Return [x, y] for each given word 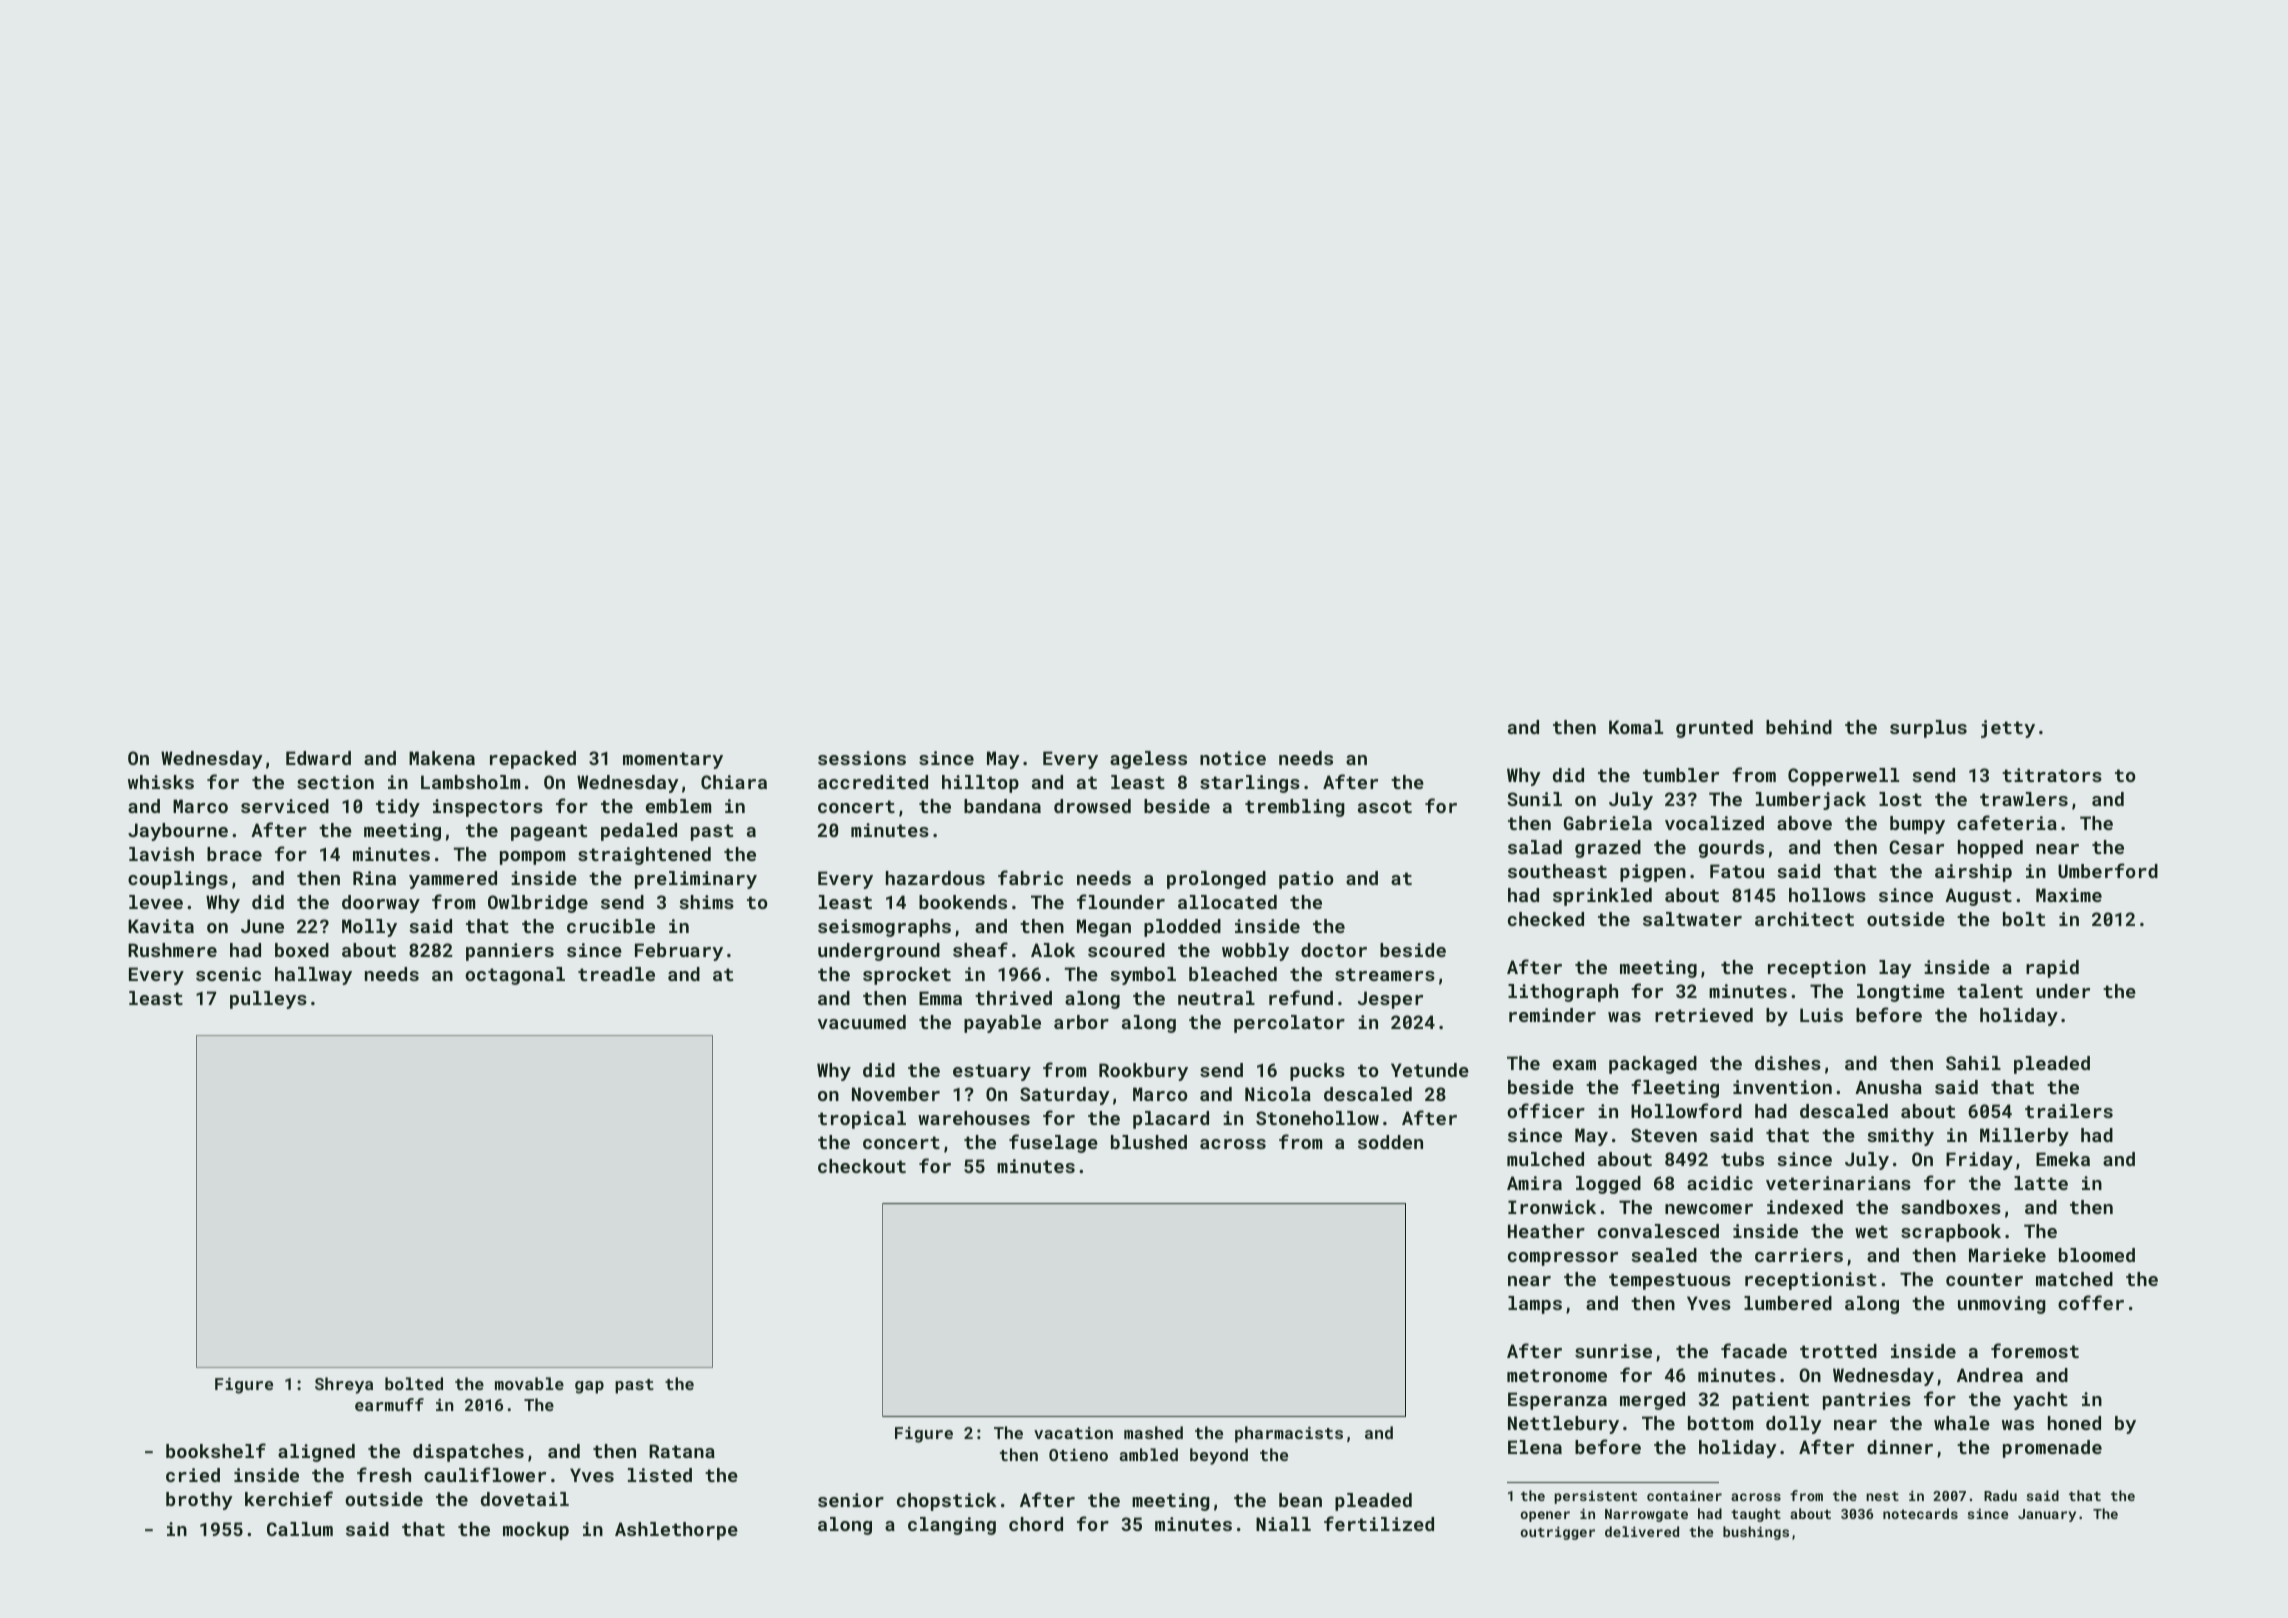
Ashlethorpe [676, 1531]
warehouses [974, 1118]
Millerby [2024, 1137]
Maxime [2069, 895]
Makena [442, 758]
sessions [862, 758]
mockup [536, 1531]
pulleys [268, 1000]
